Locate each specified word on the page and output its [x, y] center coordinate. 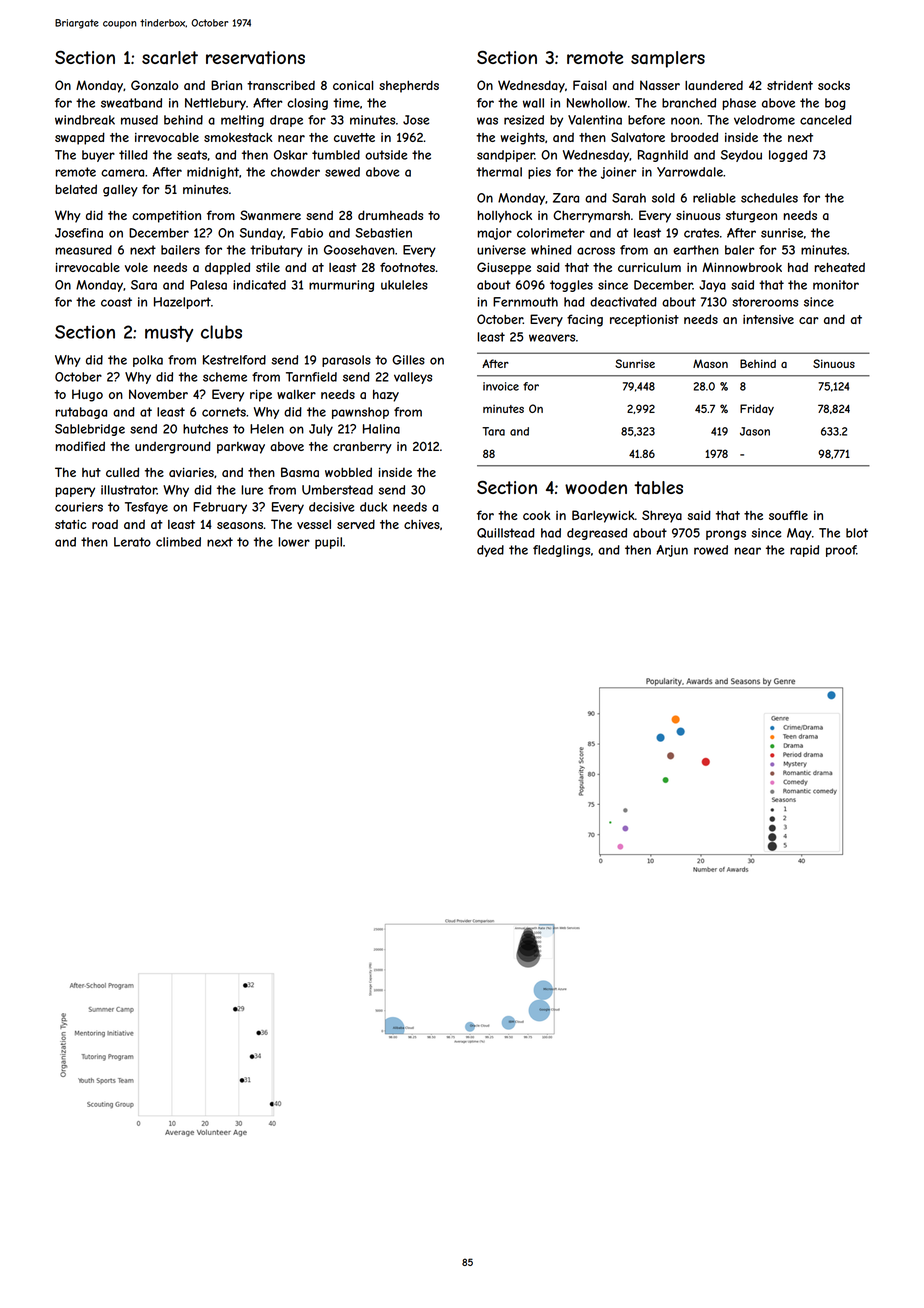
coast [116, 302]
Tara [493, 431]
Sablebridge [90, 430]
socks [834, 85]
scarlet [170, 57]
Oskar [291, 155]
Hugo [87, 395]
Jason [755, 431]
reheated [839, 267]
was [487, 121]
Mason [710, 363]
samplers [668, 59]
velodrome [764, 120]
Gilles [408, 360]
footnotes [407, 267]
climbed [178, 542]
